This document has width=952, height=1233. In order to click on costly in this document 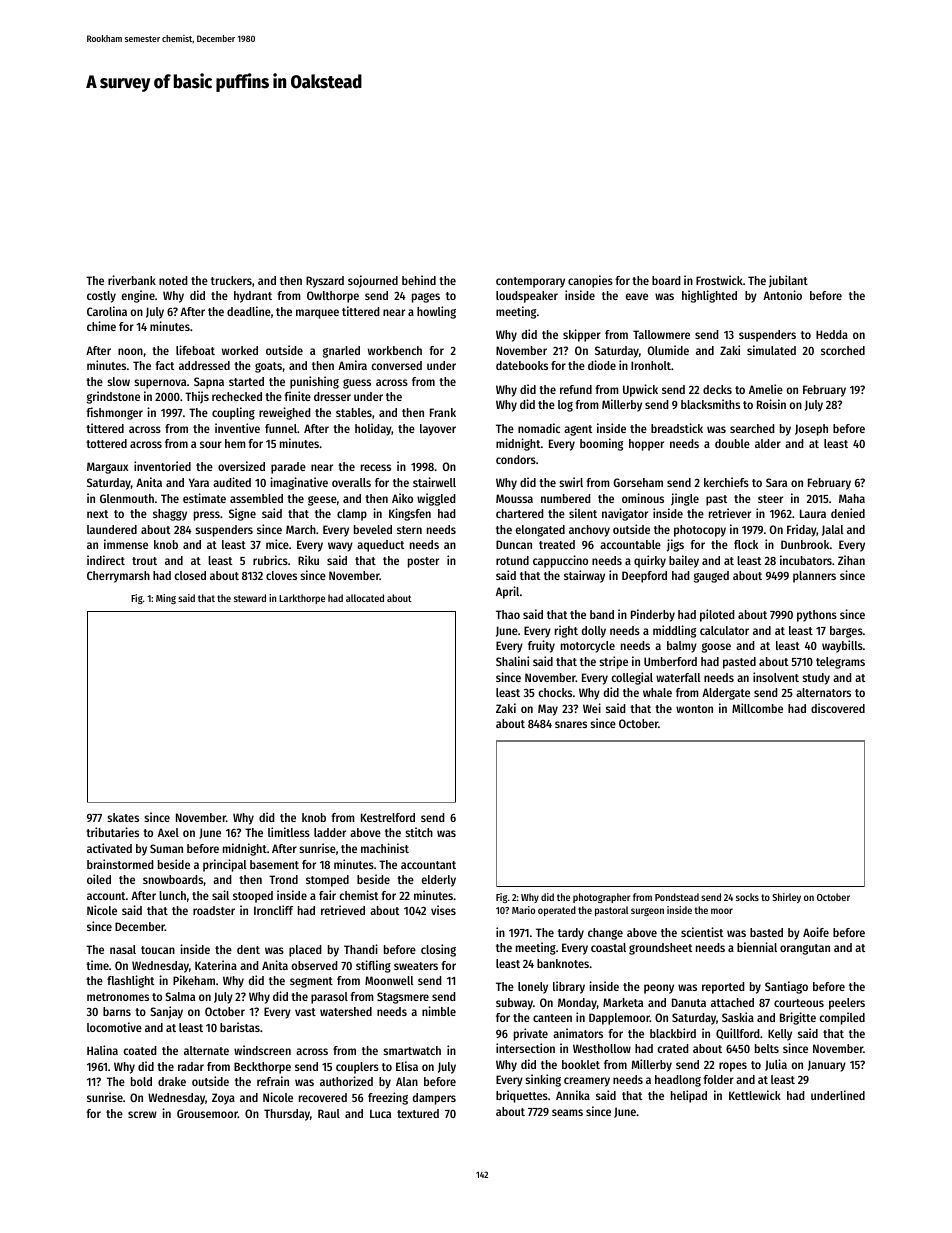, I will do `click(101, 297)`.
